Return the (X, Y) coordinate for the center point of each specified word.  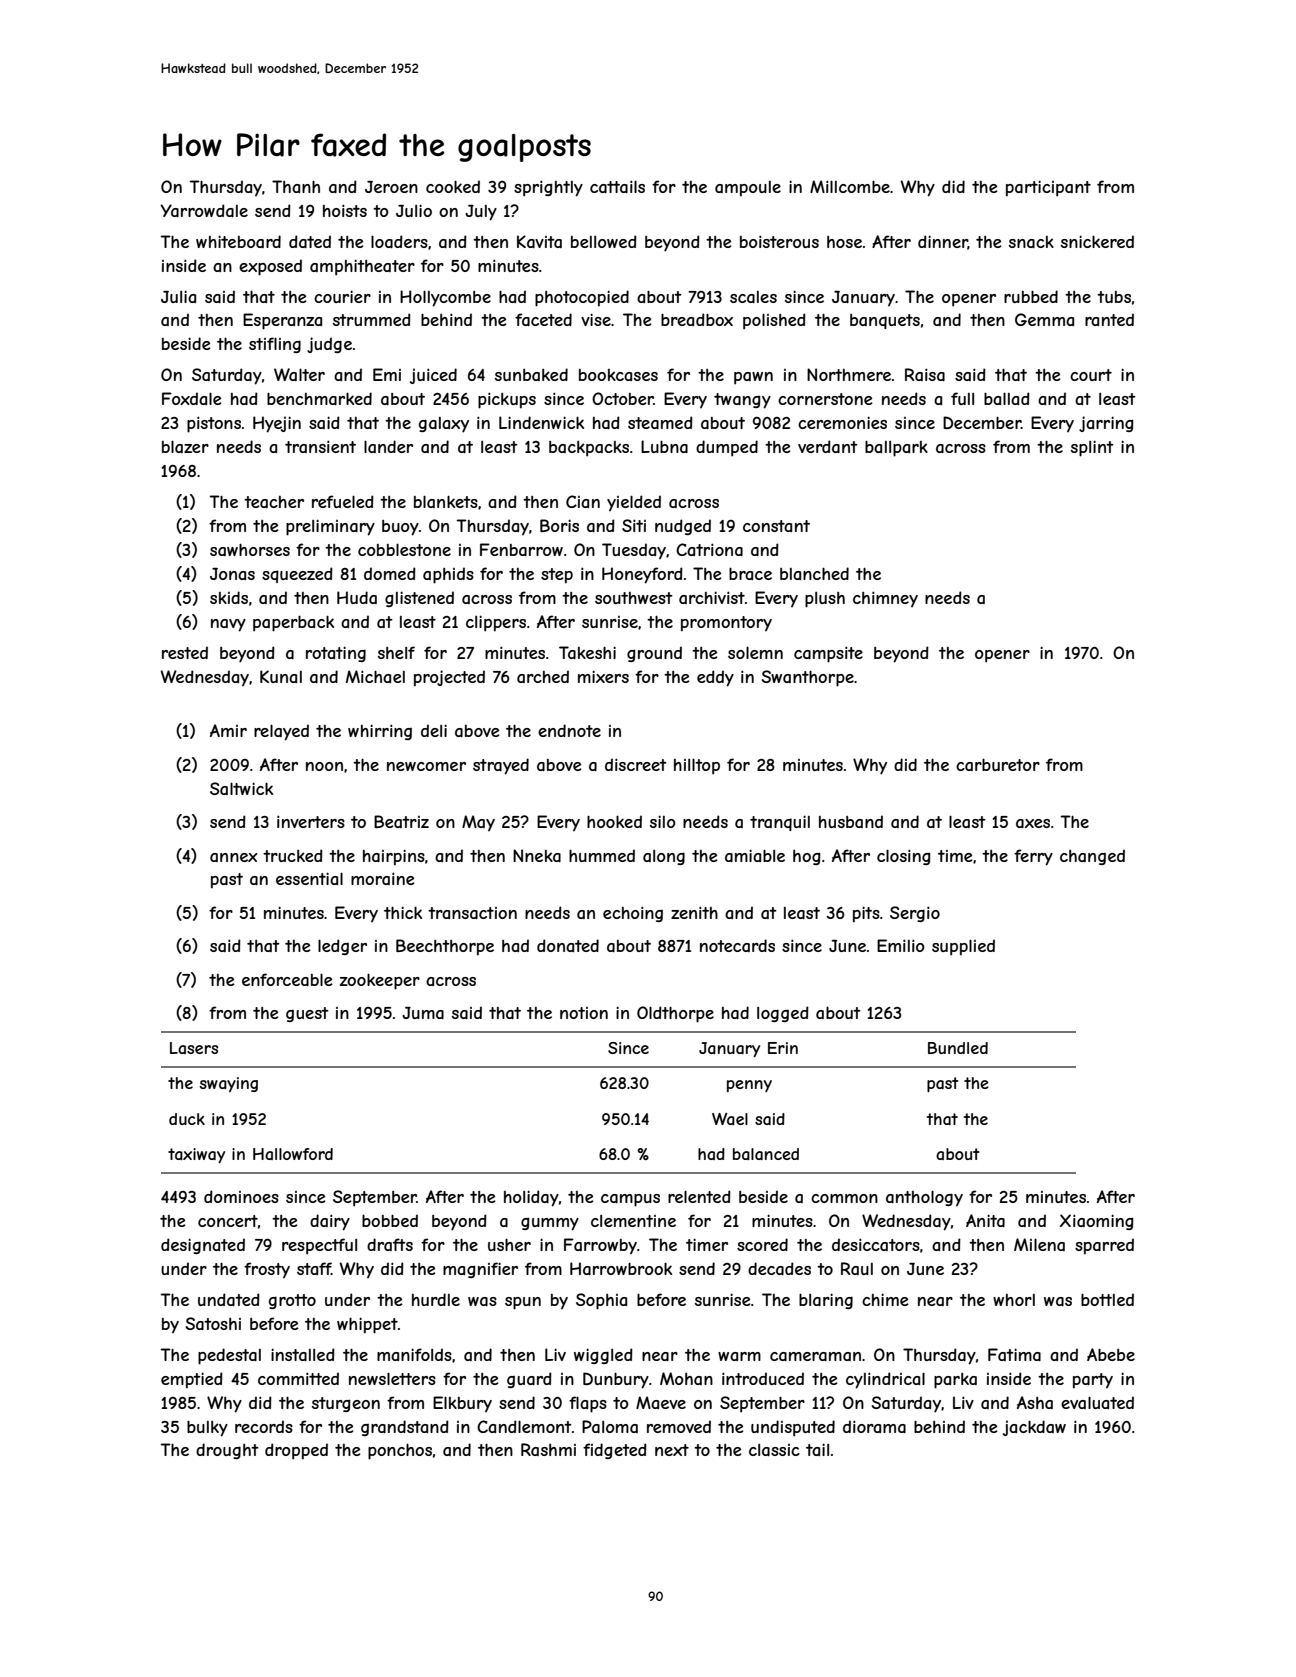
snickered (1097, 241)
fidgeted (615, 1451)
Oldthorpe (675, 1014)
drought (227, 1451)
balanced (766, 1154)
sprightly (548, 188)
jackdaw (1034, 1428)
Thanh (296, 186)
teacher (274, 502)
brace (750, 573)
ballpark (896, 448)
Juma (423, 1012)
